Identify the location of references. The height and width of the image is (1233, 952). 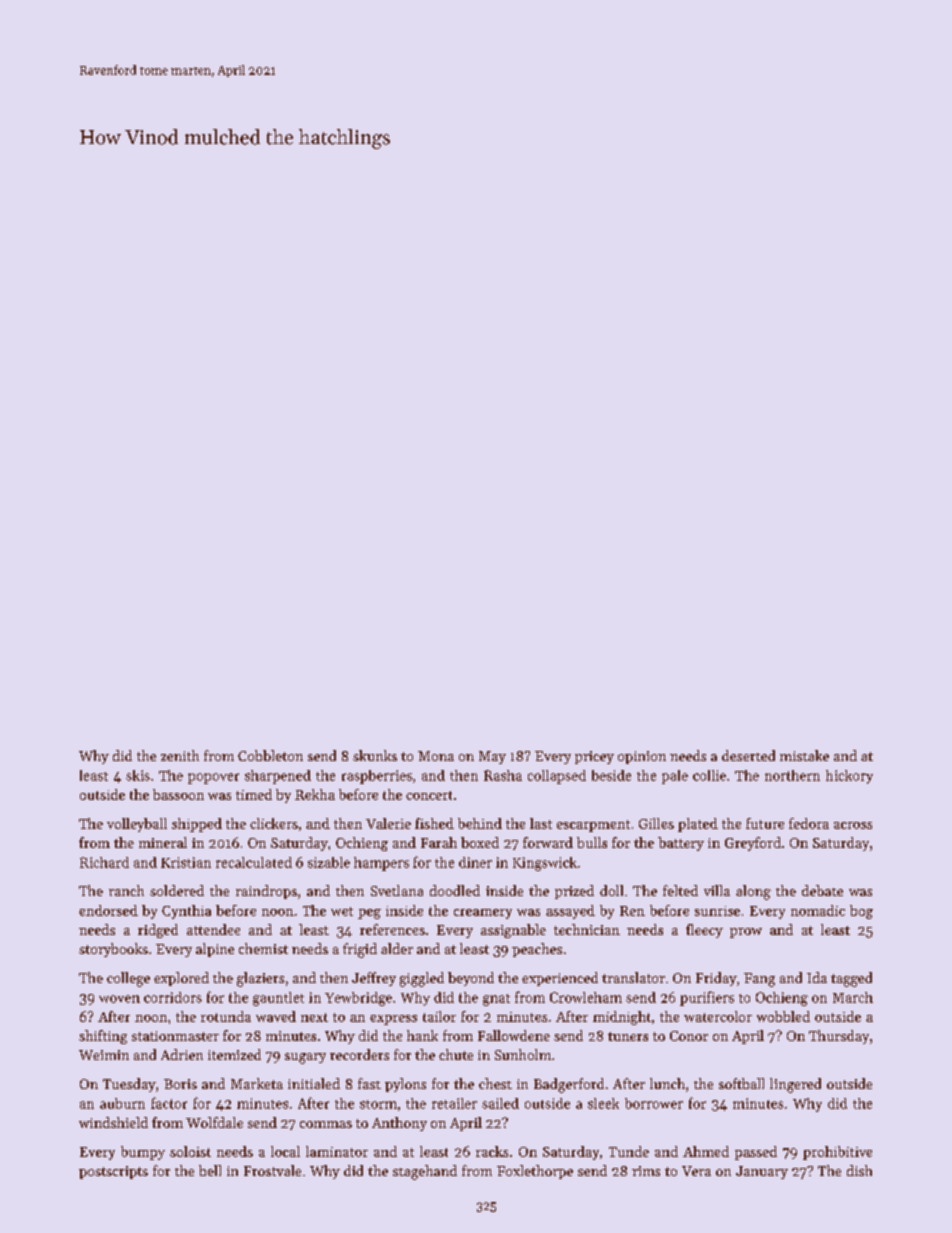
(392, 929).
